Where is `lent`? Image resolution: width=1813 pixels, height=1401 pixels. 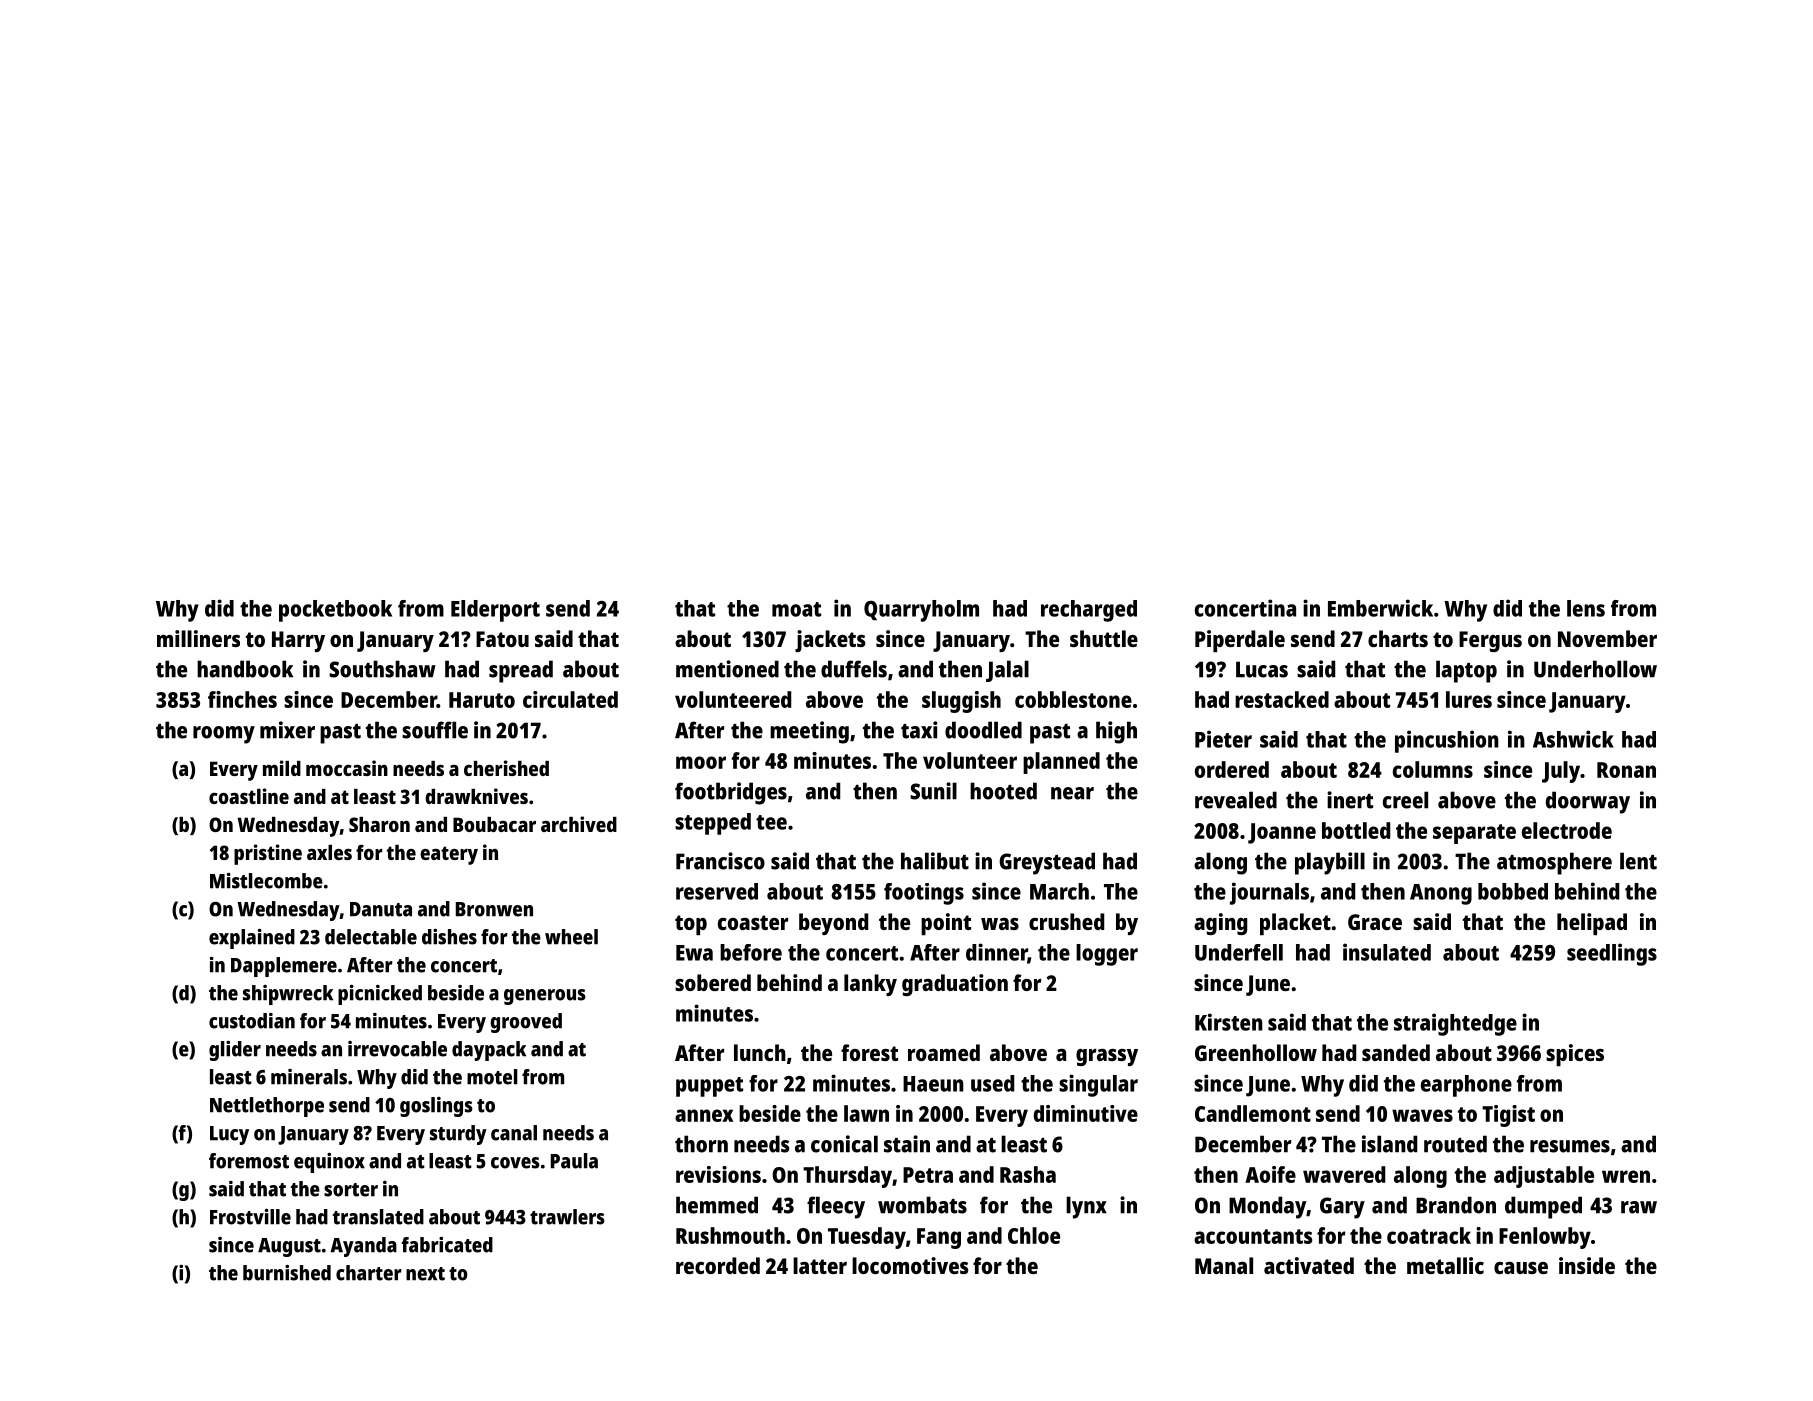 lent is located at coordinates (1638, 861).
